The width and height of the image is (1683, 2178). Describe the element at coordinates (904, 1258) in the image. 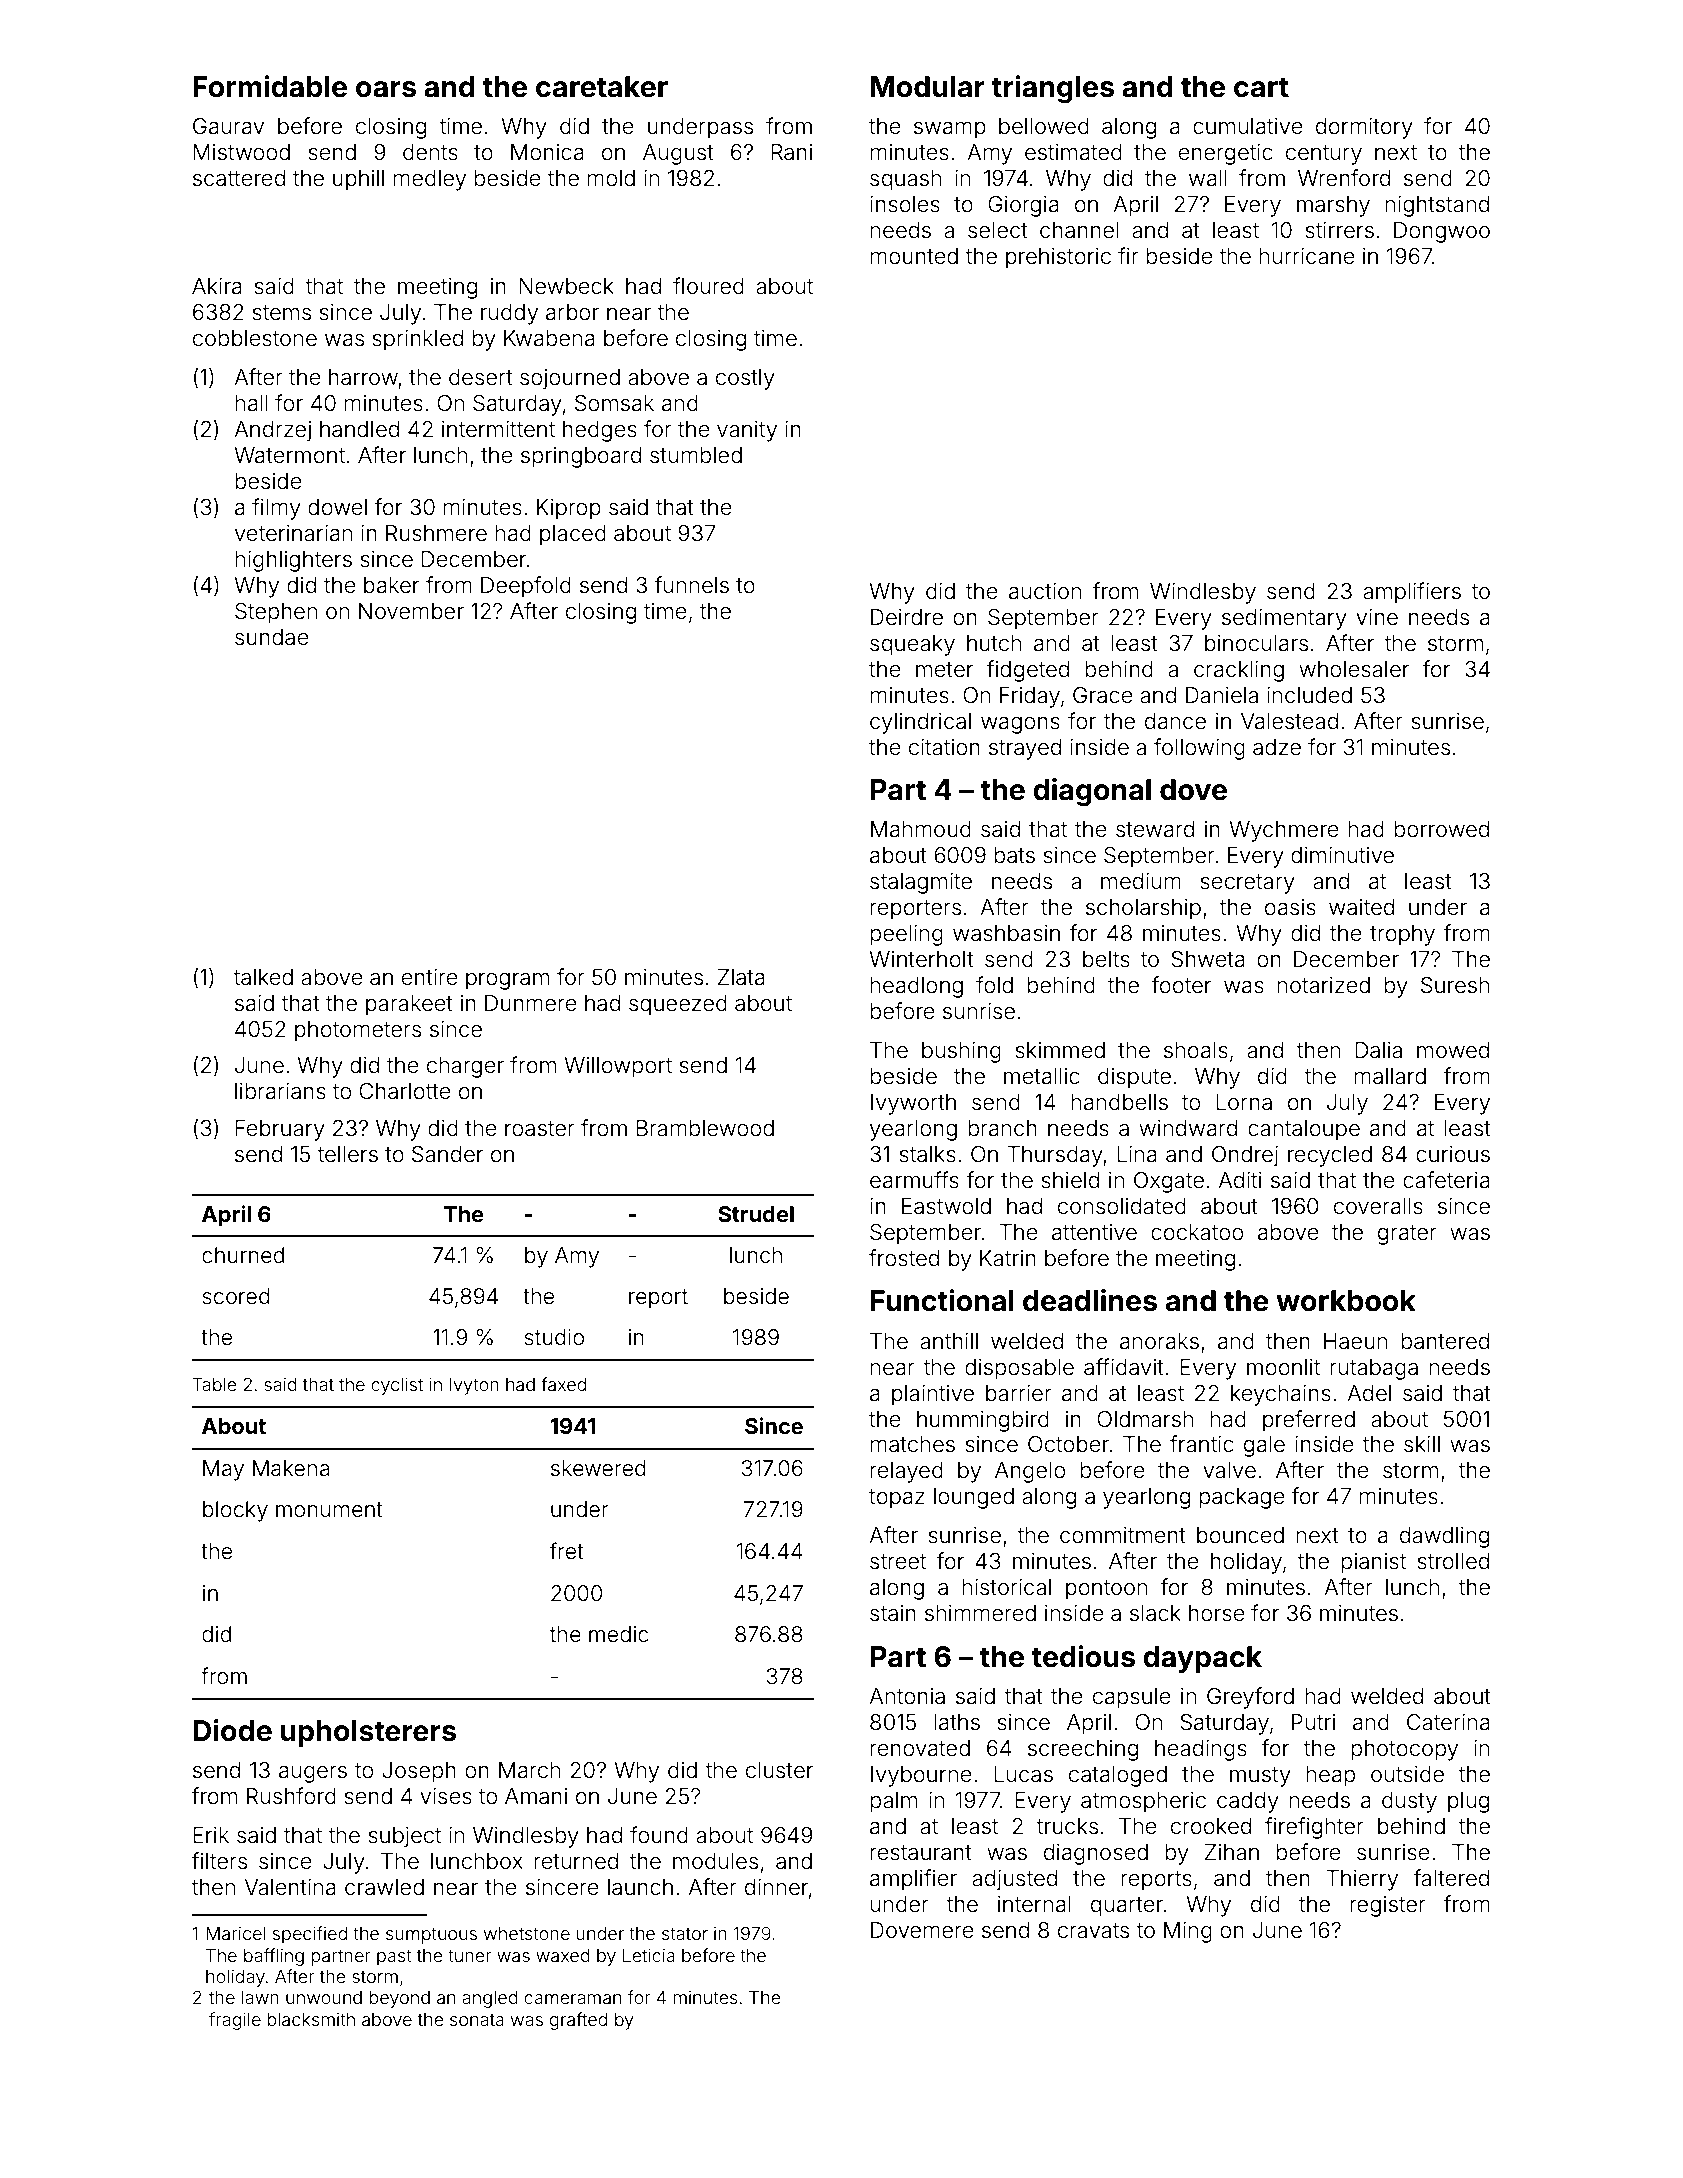

I see `frosted` at that location.
